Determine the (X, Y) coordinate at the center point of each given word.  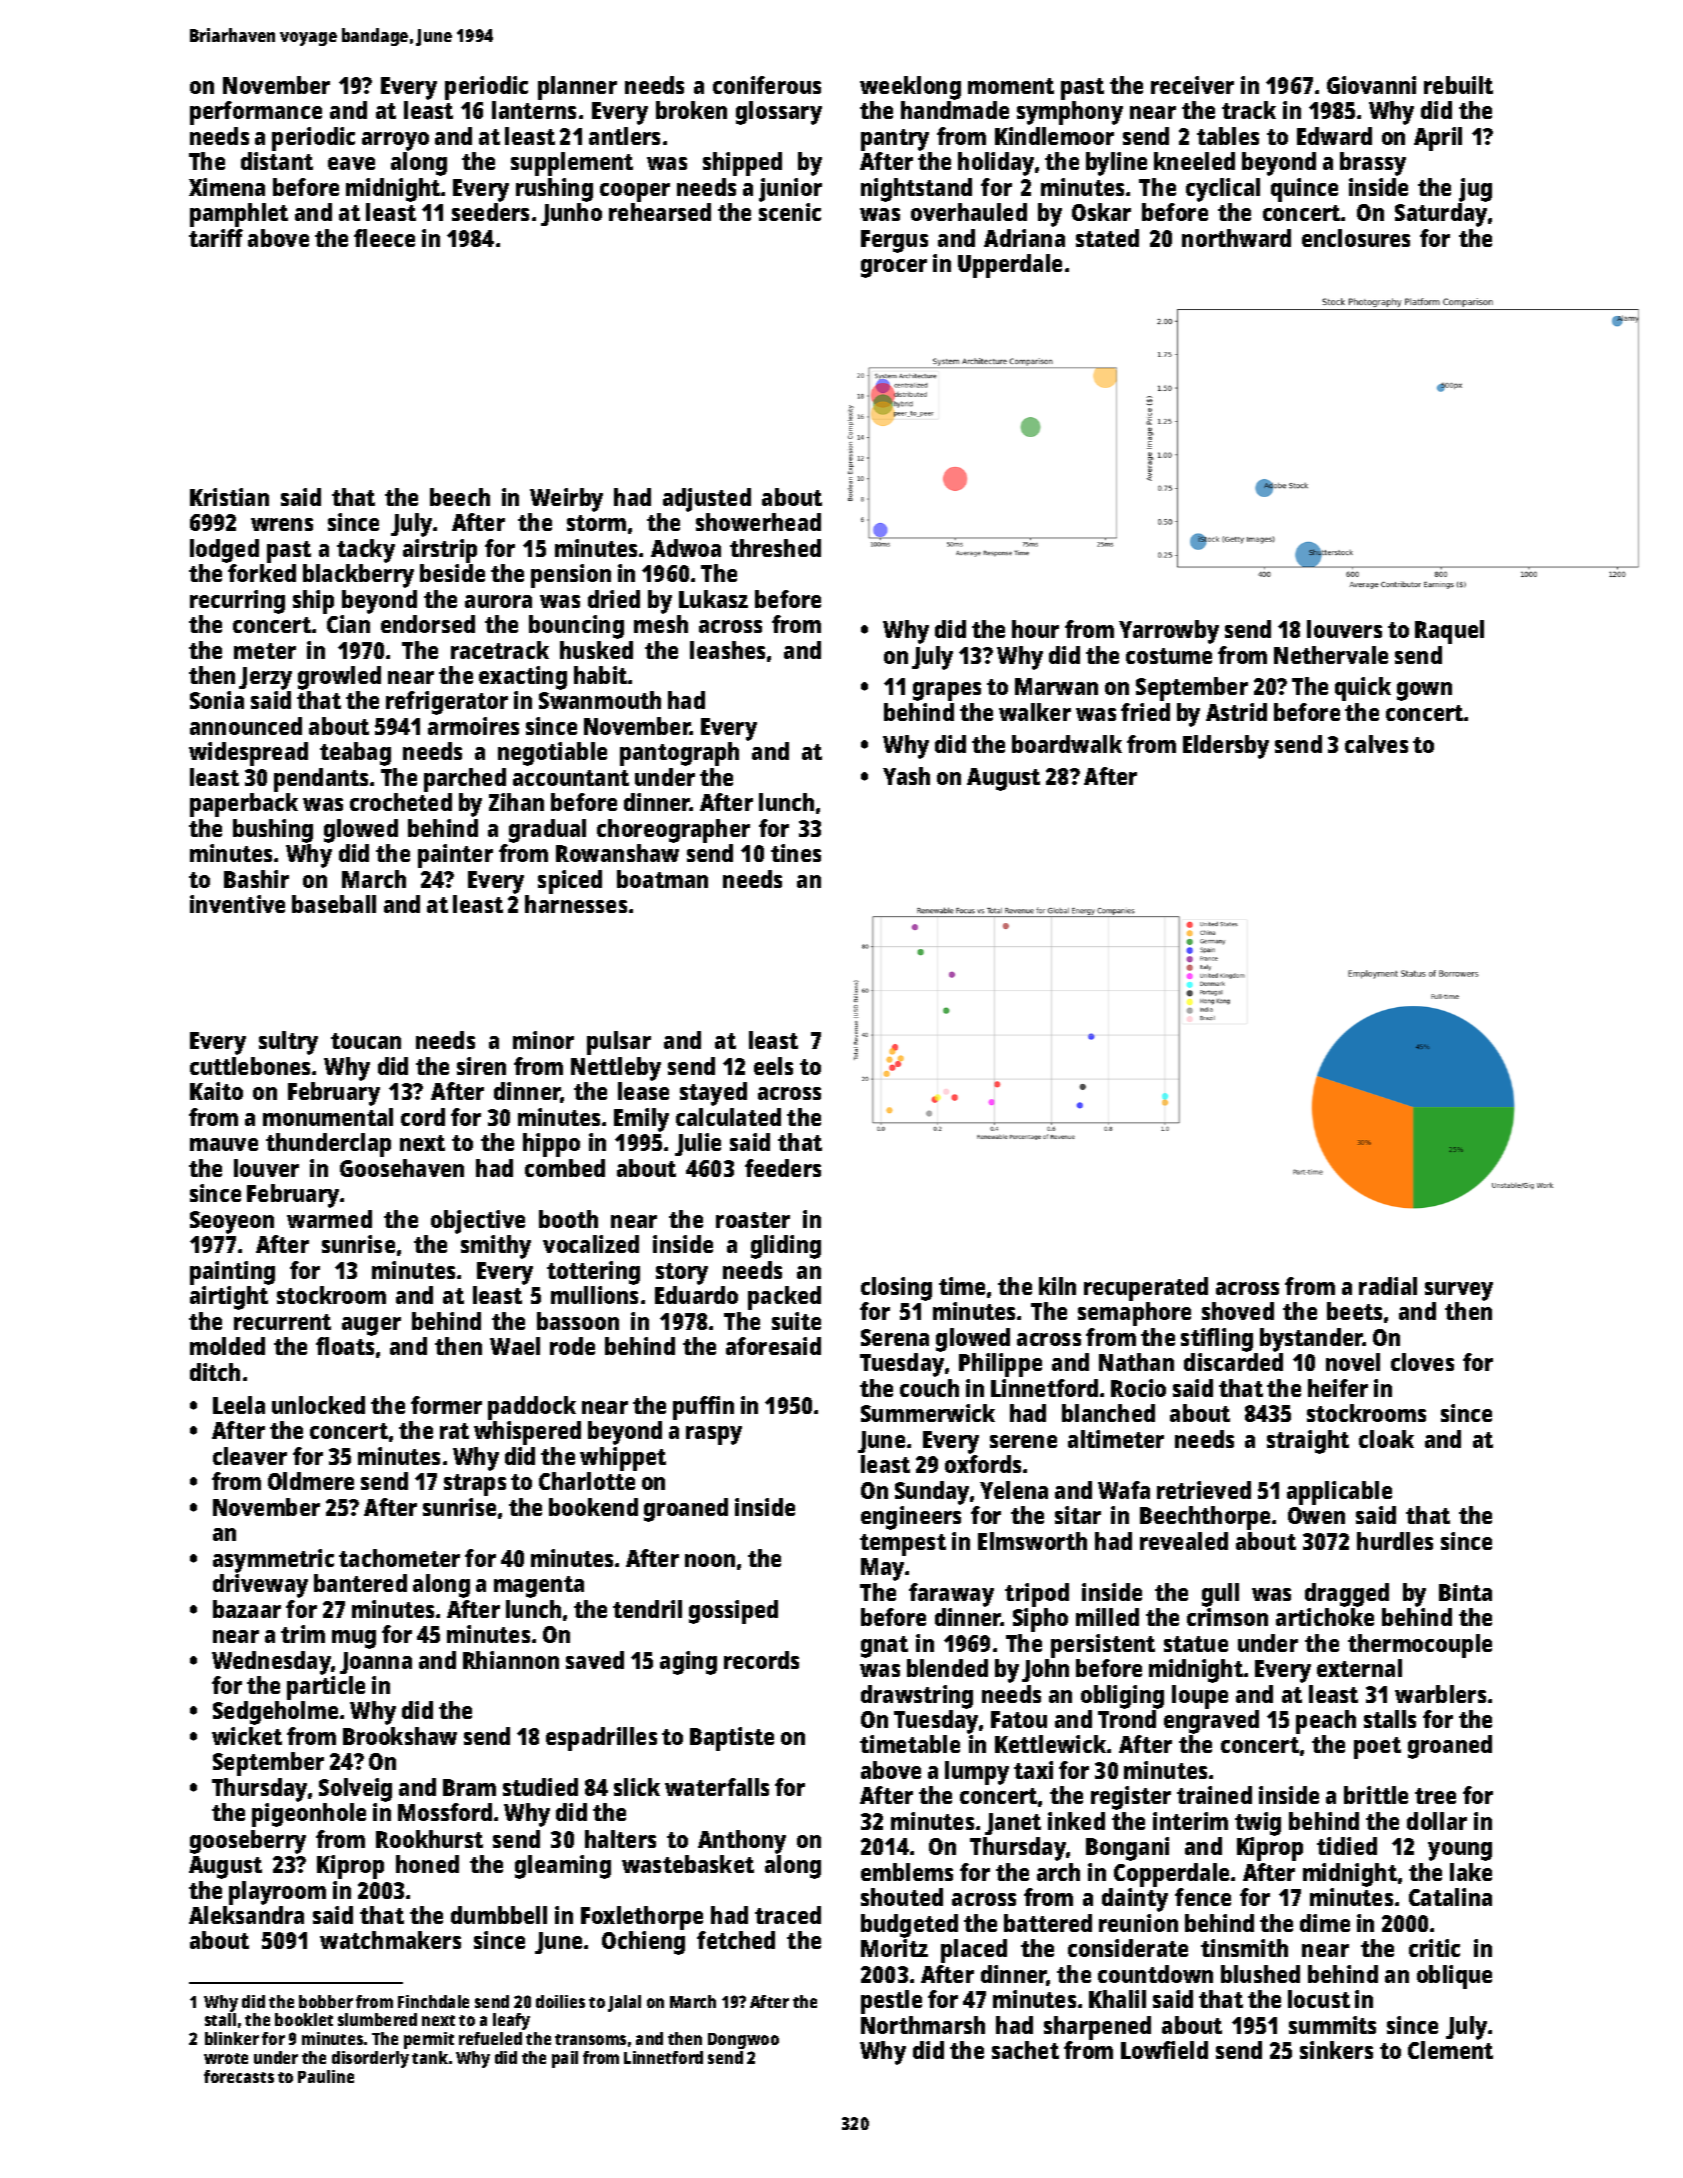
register (1131, 1798)
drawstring (917, 1697)
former (446, 1405)
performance (256, 113)
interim (1190, 1821)
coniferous (767, 85)
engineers (911, 1518)
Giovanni (1371, 85)
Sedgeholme (275, 1713)
